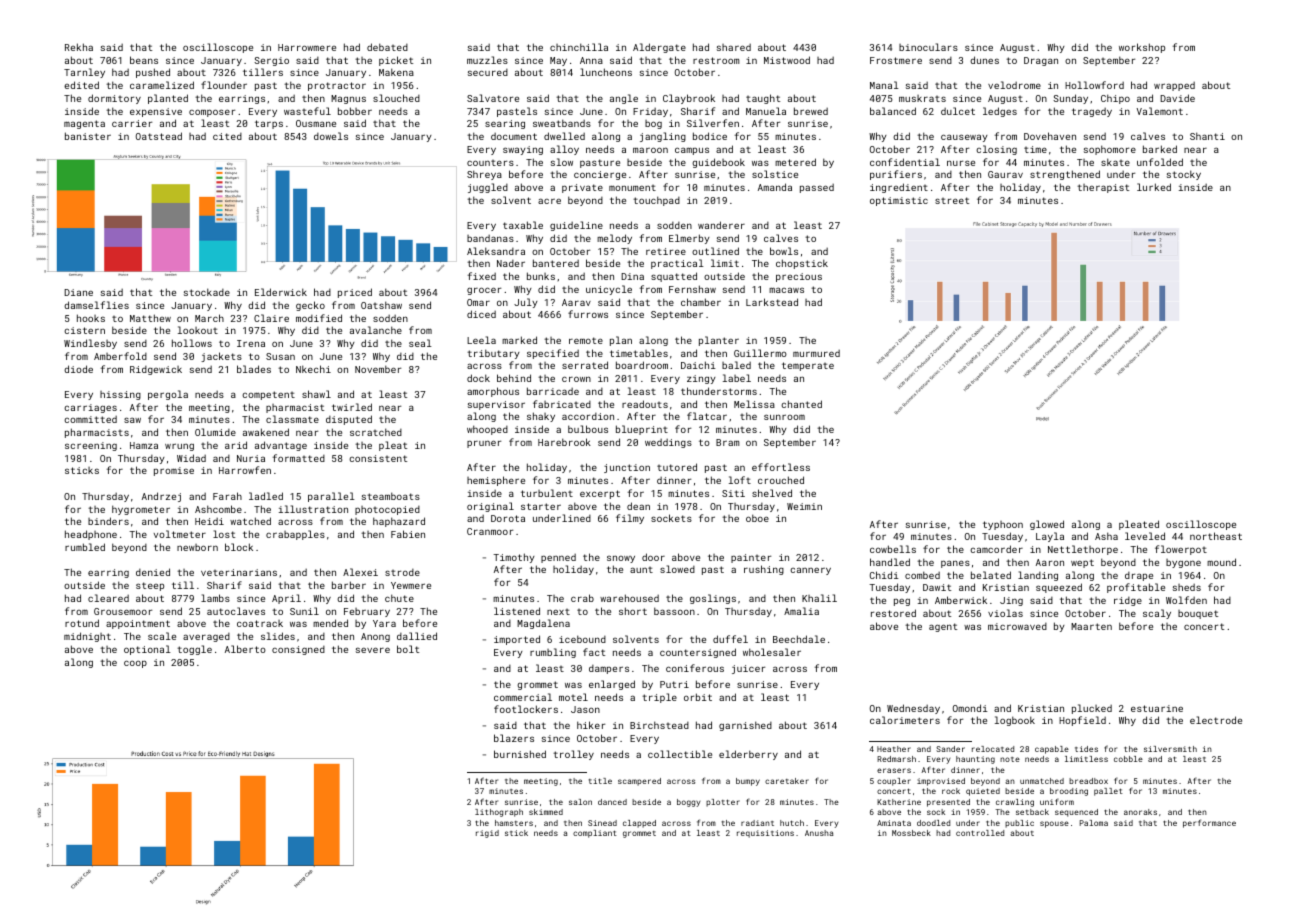  What do you see at coordinates (748, 669) in the image?
I see `juicer` at bounding box center [748, 669].
